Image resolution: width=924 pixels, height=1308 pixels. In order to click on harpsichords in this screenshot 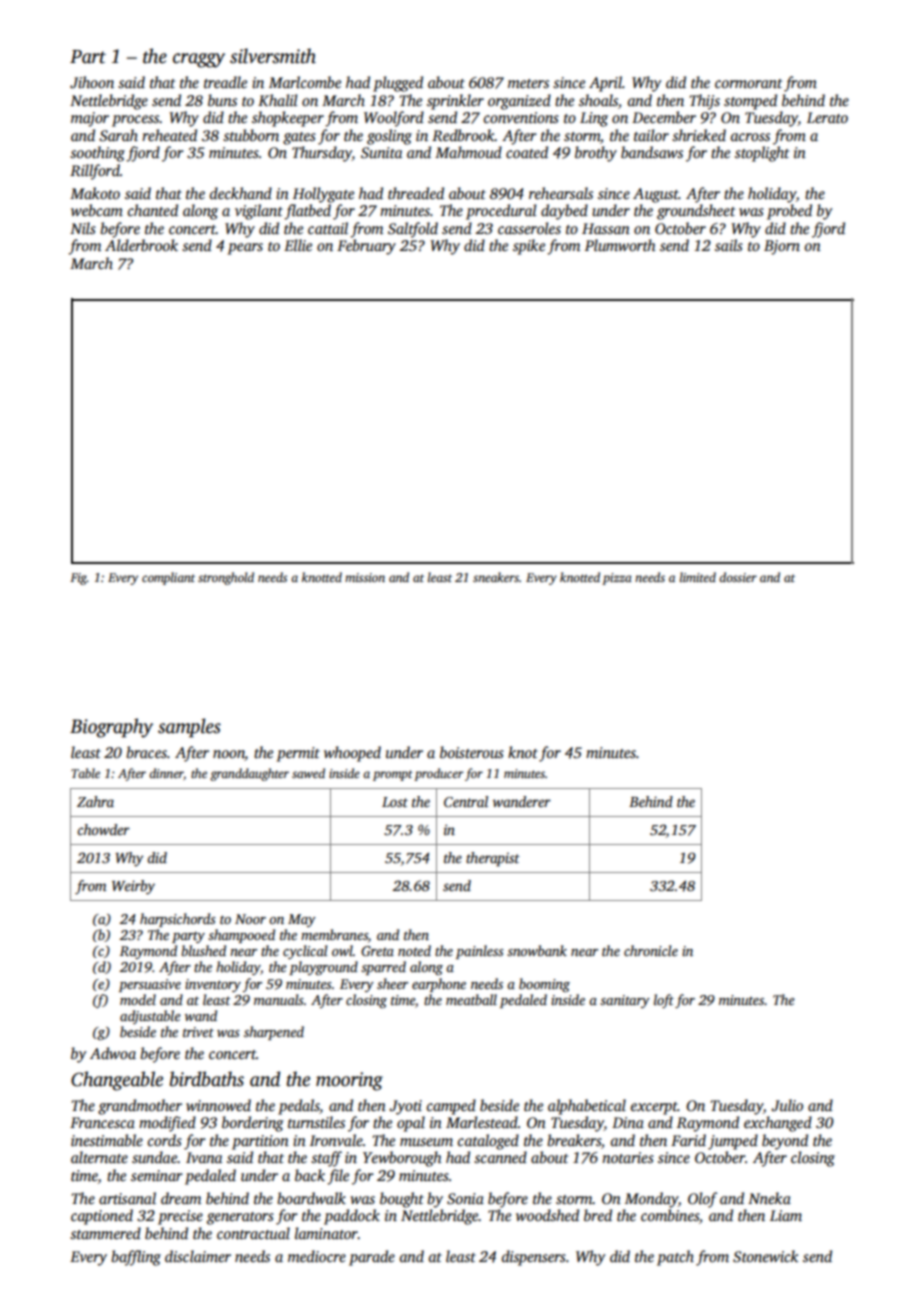, I will do `click(178, 920)`.
